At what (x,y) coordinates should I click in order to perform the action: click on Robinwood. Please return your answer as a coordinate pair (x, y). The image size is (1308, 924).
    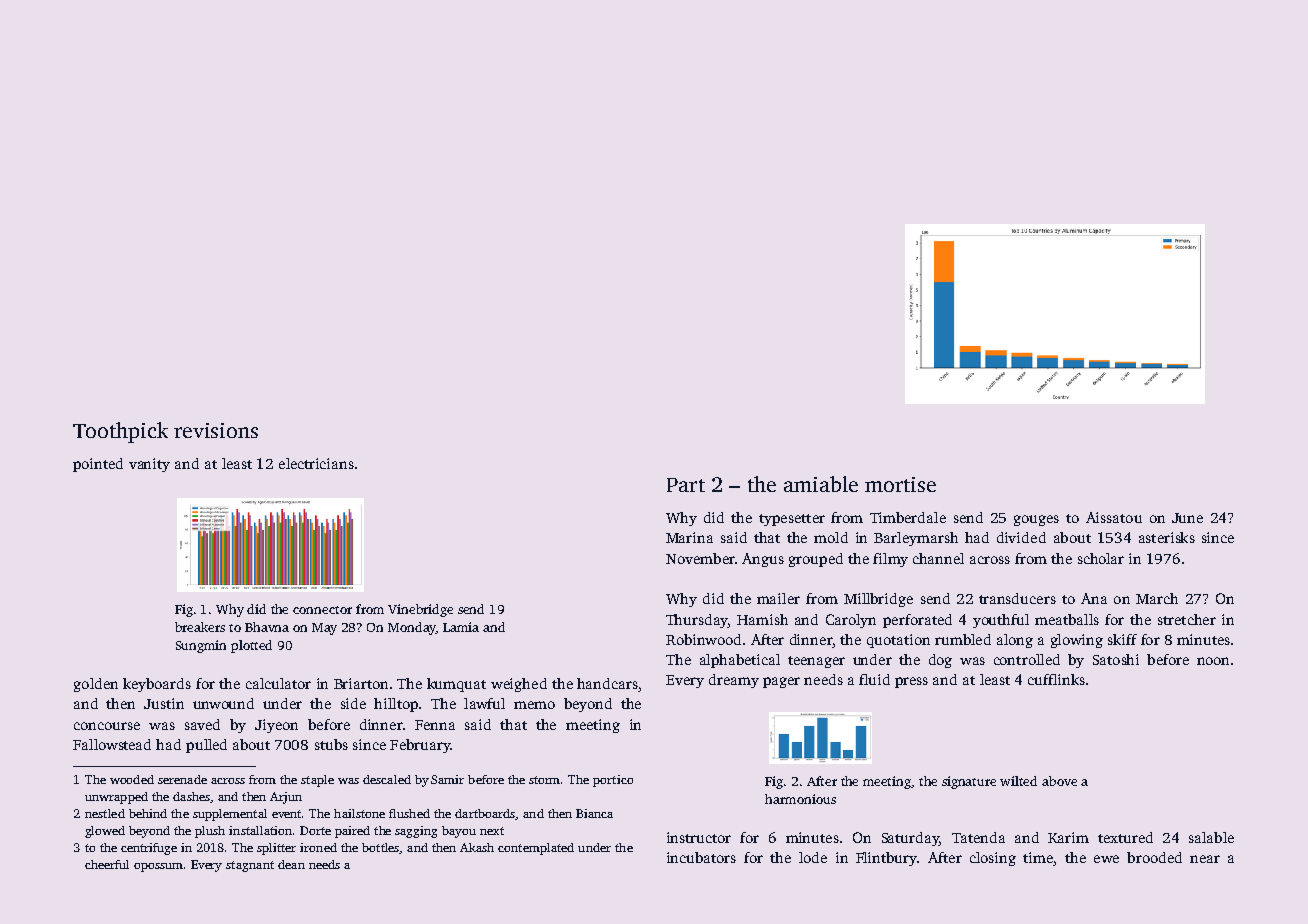
    Looking at the image, I should click on (703, 639).
